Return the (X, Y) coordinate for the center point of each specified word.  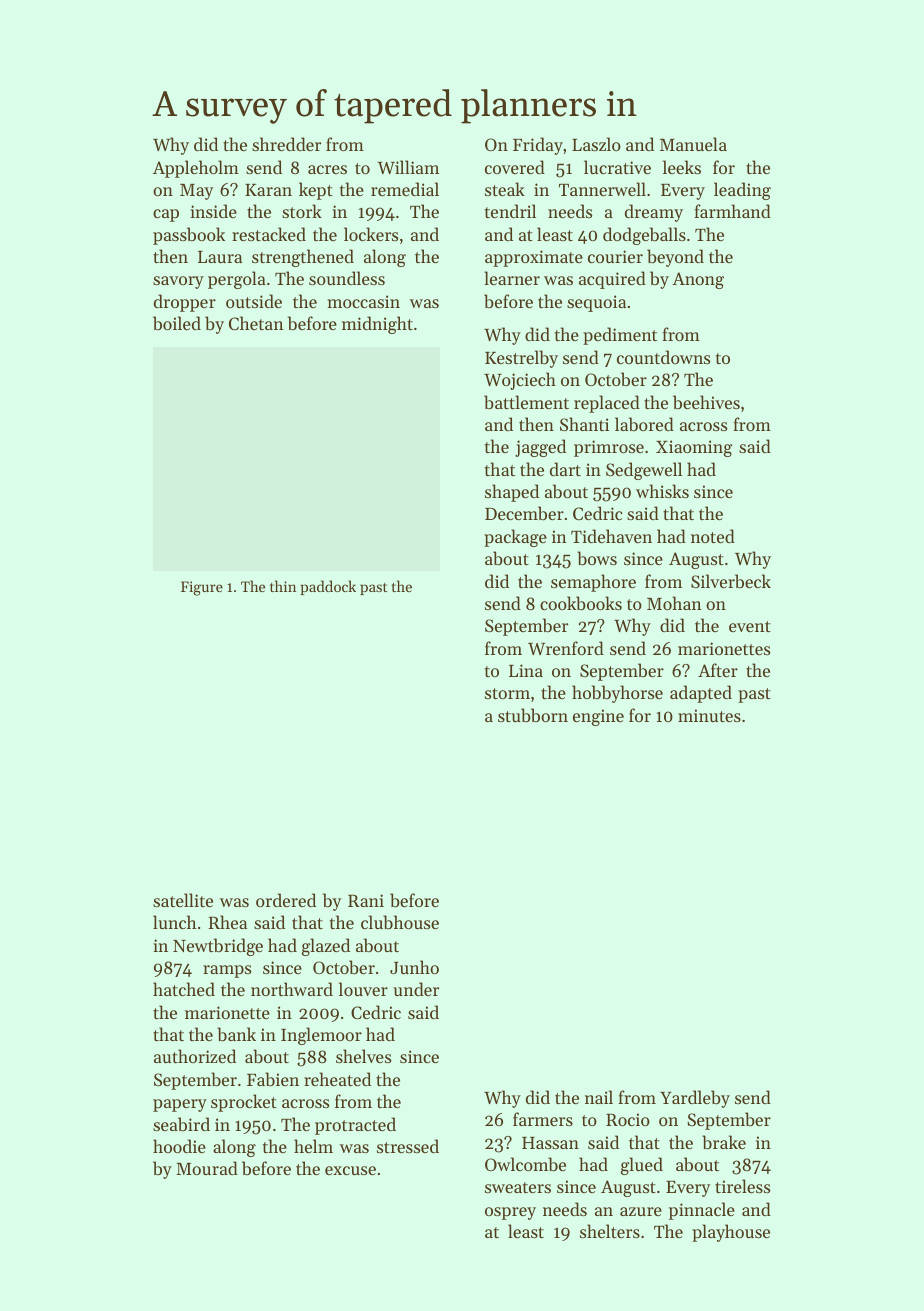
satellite (183, 900)
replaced (607, 404)
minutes (709, 715)
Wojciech (520, 381)
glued (642, 1166)
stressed (408, 1146)
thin (283, 586)
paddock (328, 587)
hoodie (179, 1146)
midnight (377, 325)
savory (178, 282)
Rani (366, 900)
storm (507, 693)
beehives (706, 402)
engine (598, 717)
